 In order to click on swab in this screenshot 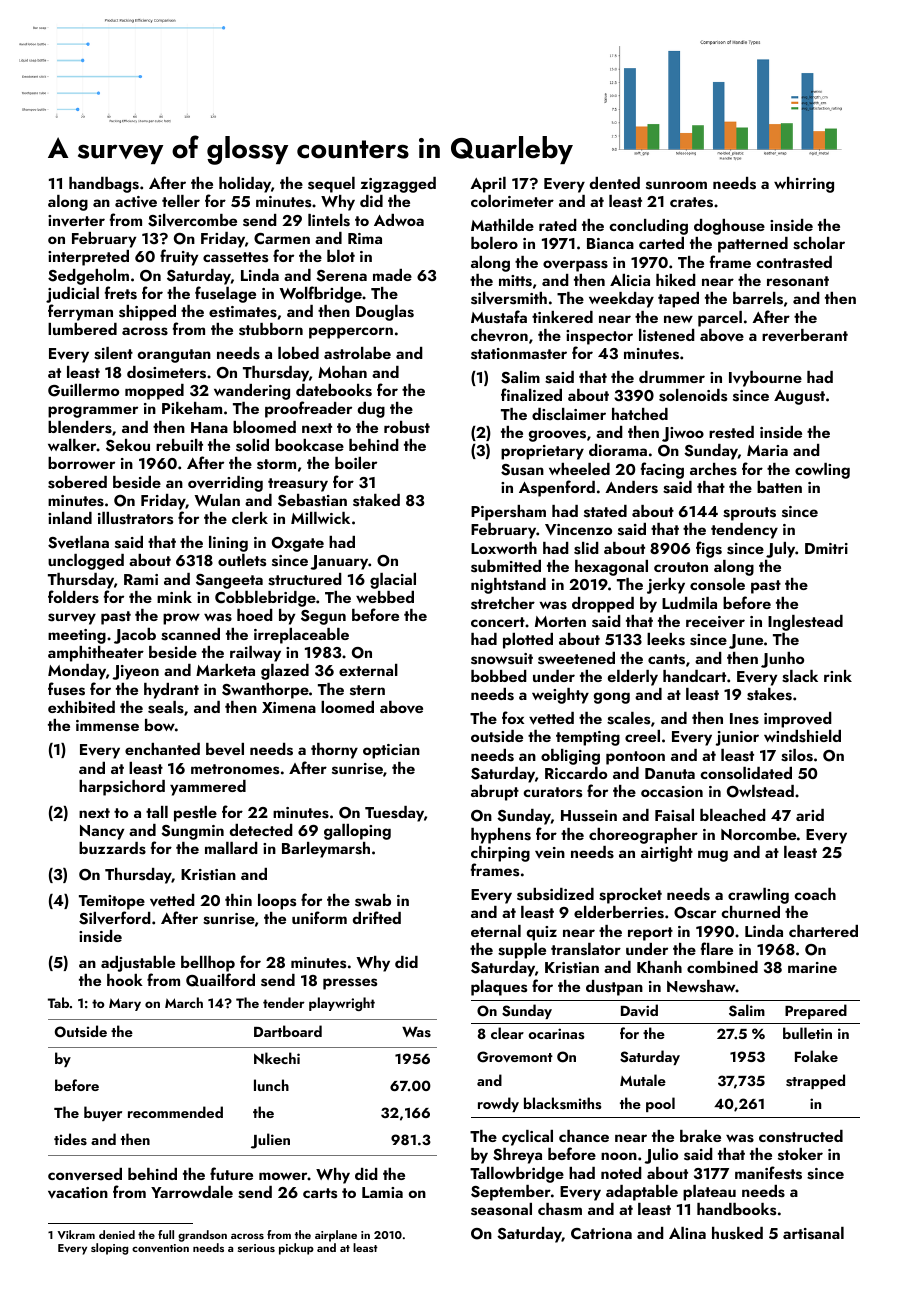, I will do `click(373, 900)`.
